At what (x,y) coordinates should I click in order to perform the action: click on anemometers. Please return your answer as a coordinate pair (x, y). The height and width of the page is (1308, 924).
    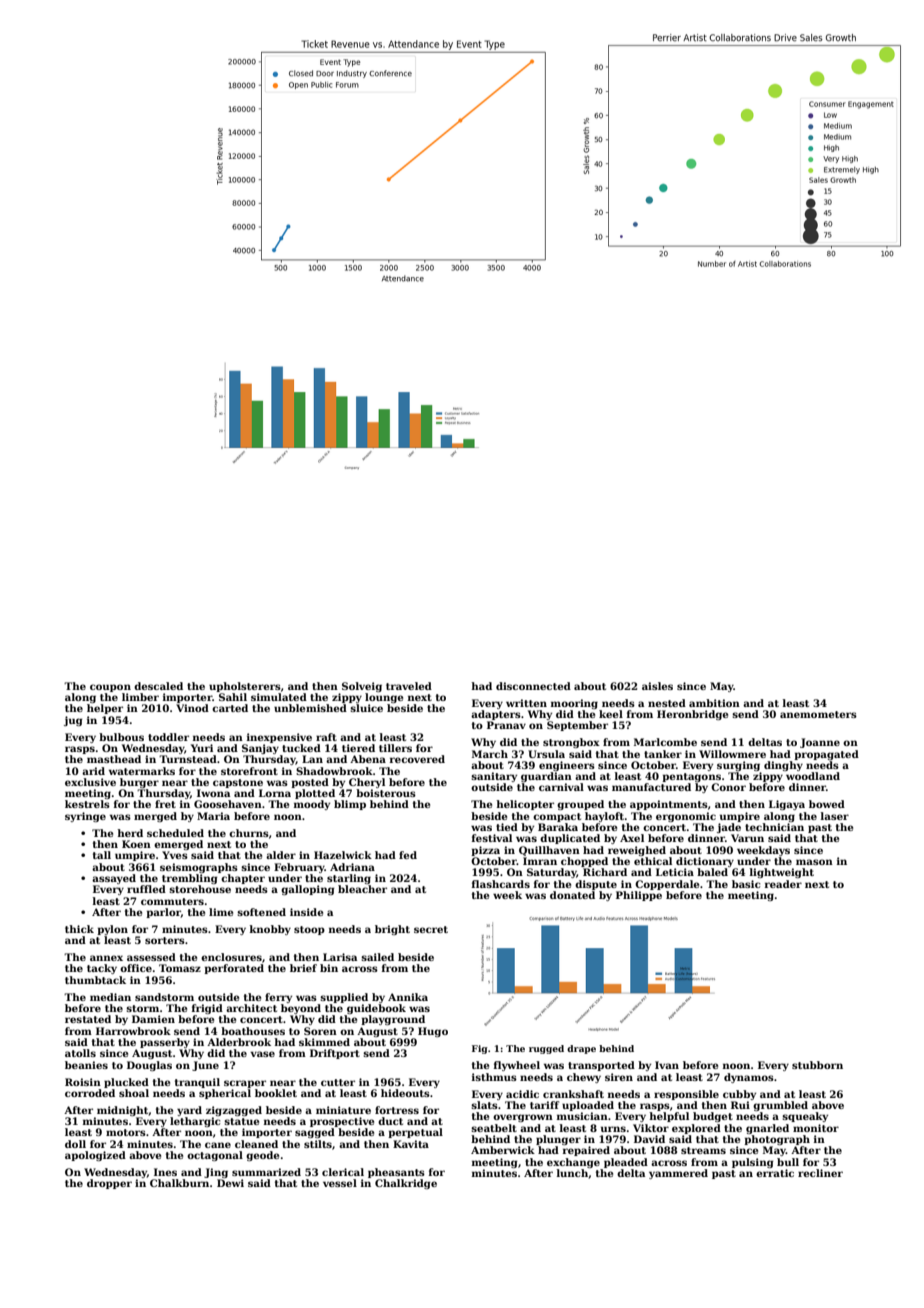
    Looking at the image, I should click on (818, 714).
